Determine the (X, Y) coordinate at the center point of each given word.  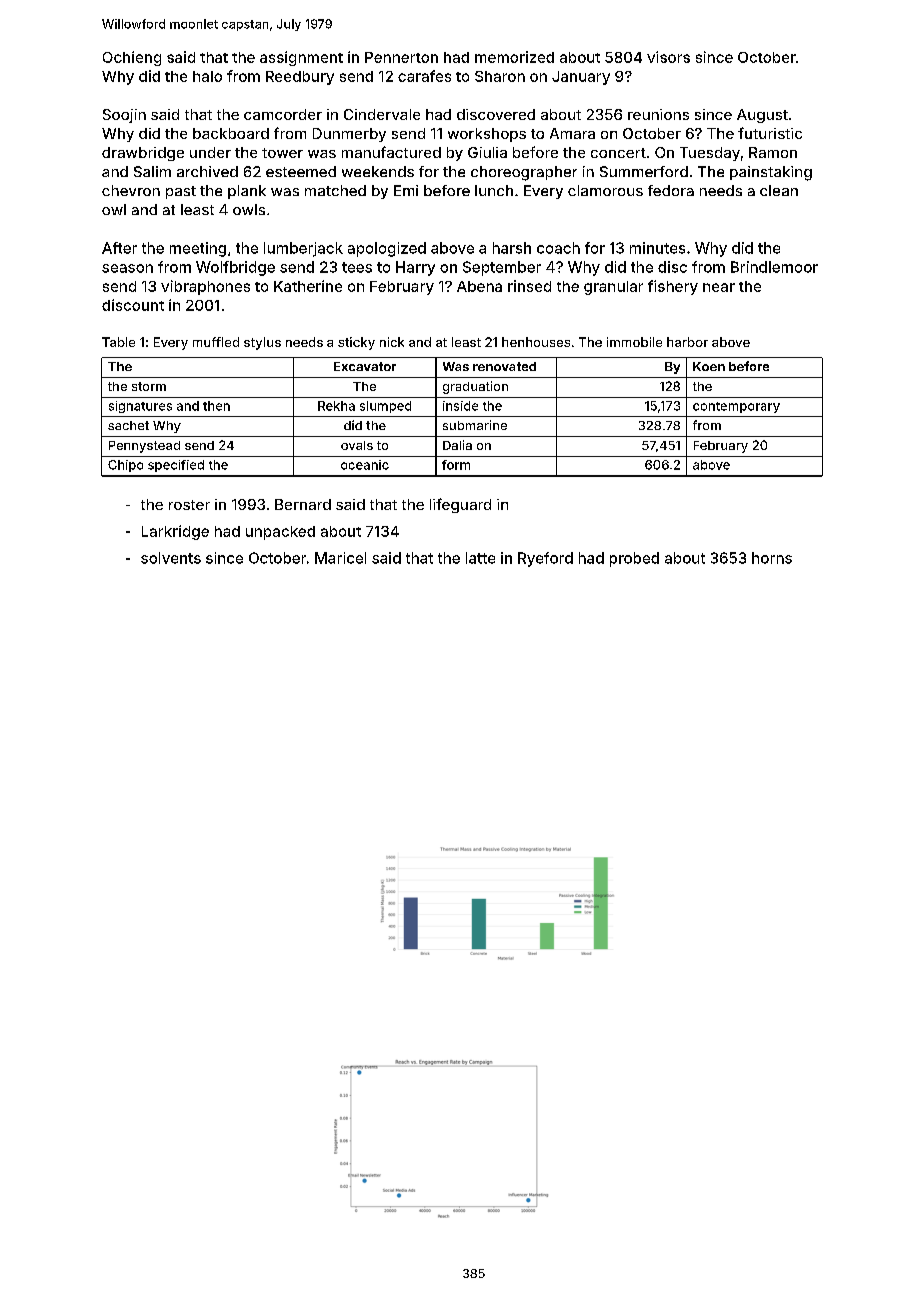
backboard (231, 133)
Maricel (340, 558)
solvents (171, 558)
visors (668, 57)
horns (772, 558)
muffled (216, 342)
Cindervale (382, 114)
